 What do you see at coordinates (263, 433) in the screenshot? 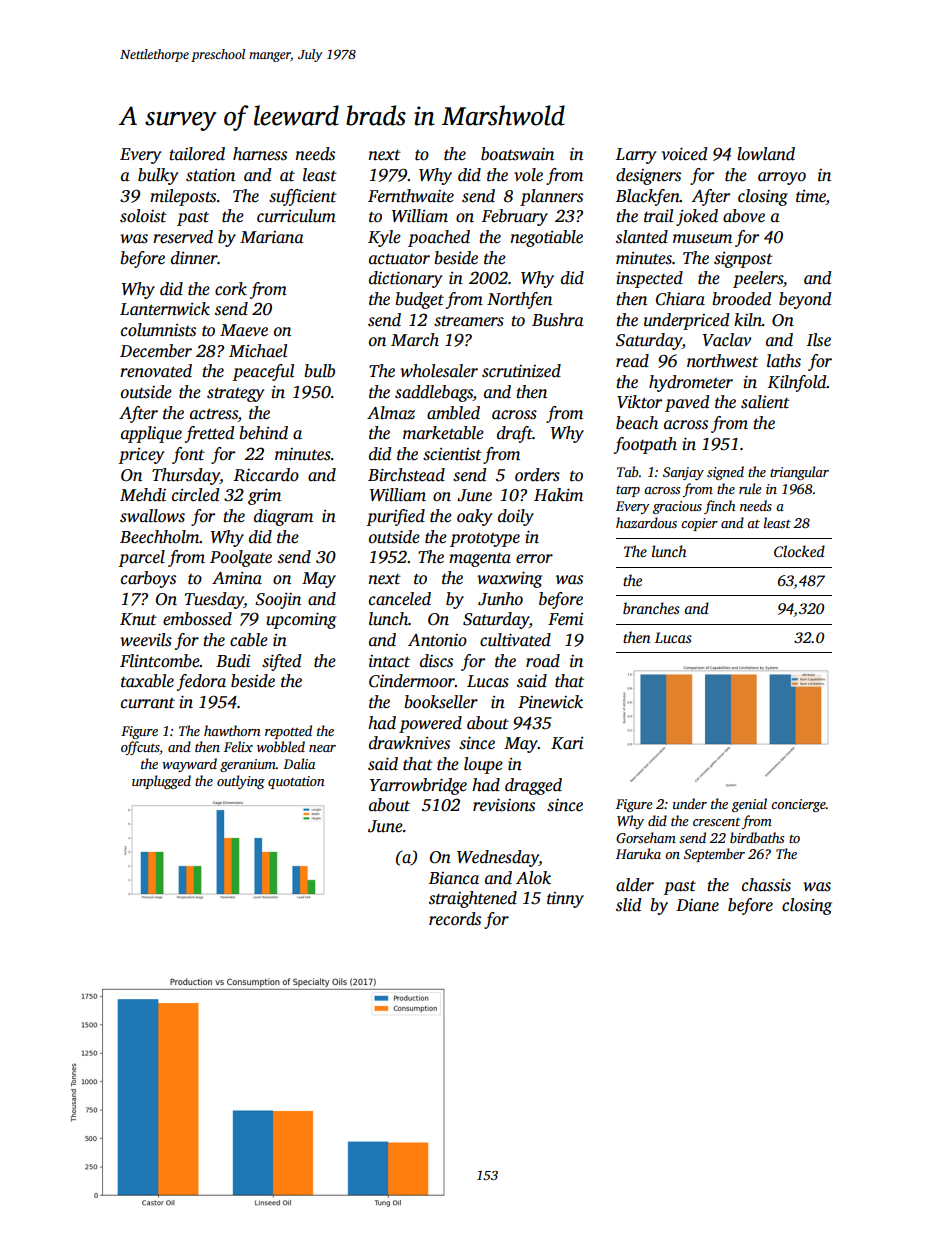
I see `behind` at bounding box center [263, 433].
